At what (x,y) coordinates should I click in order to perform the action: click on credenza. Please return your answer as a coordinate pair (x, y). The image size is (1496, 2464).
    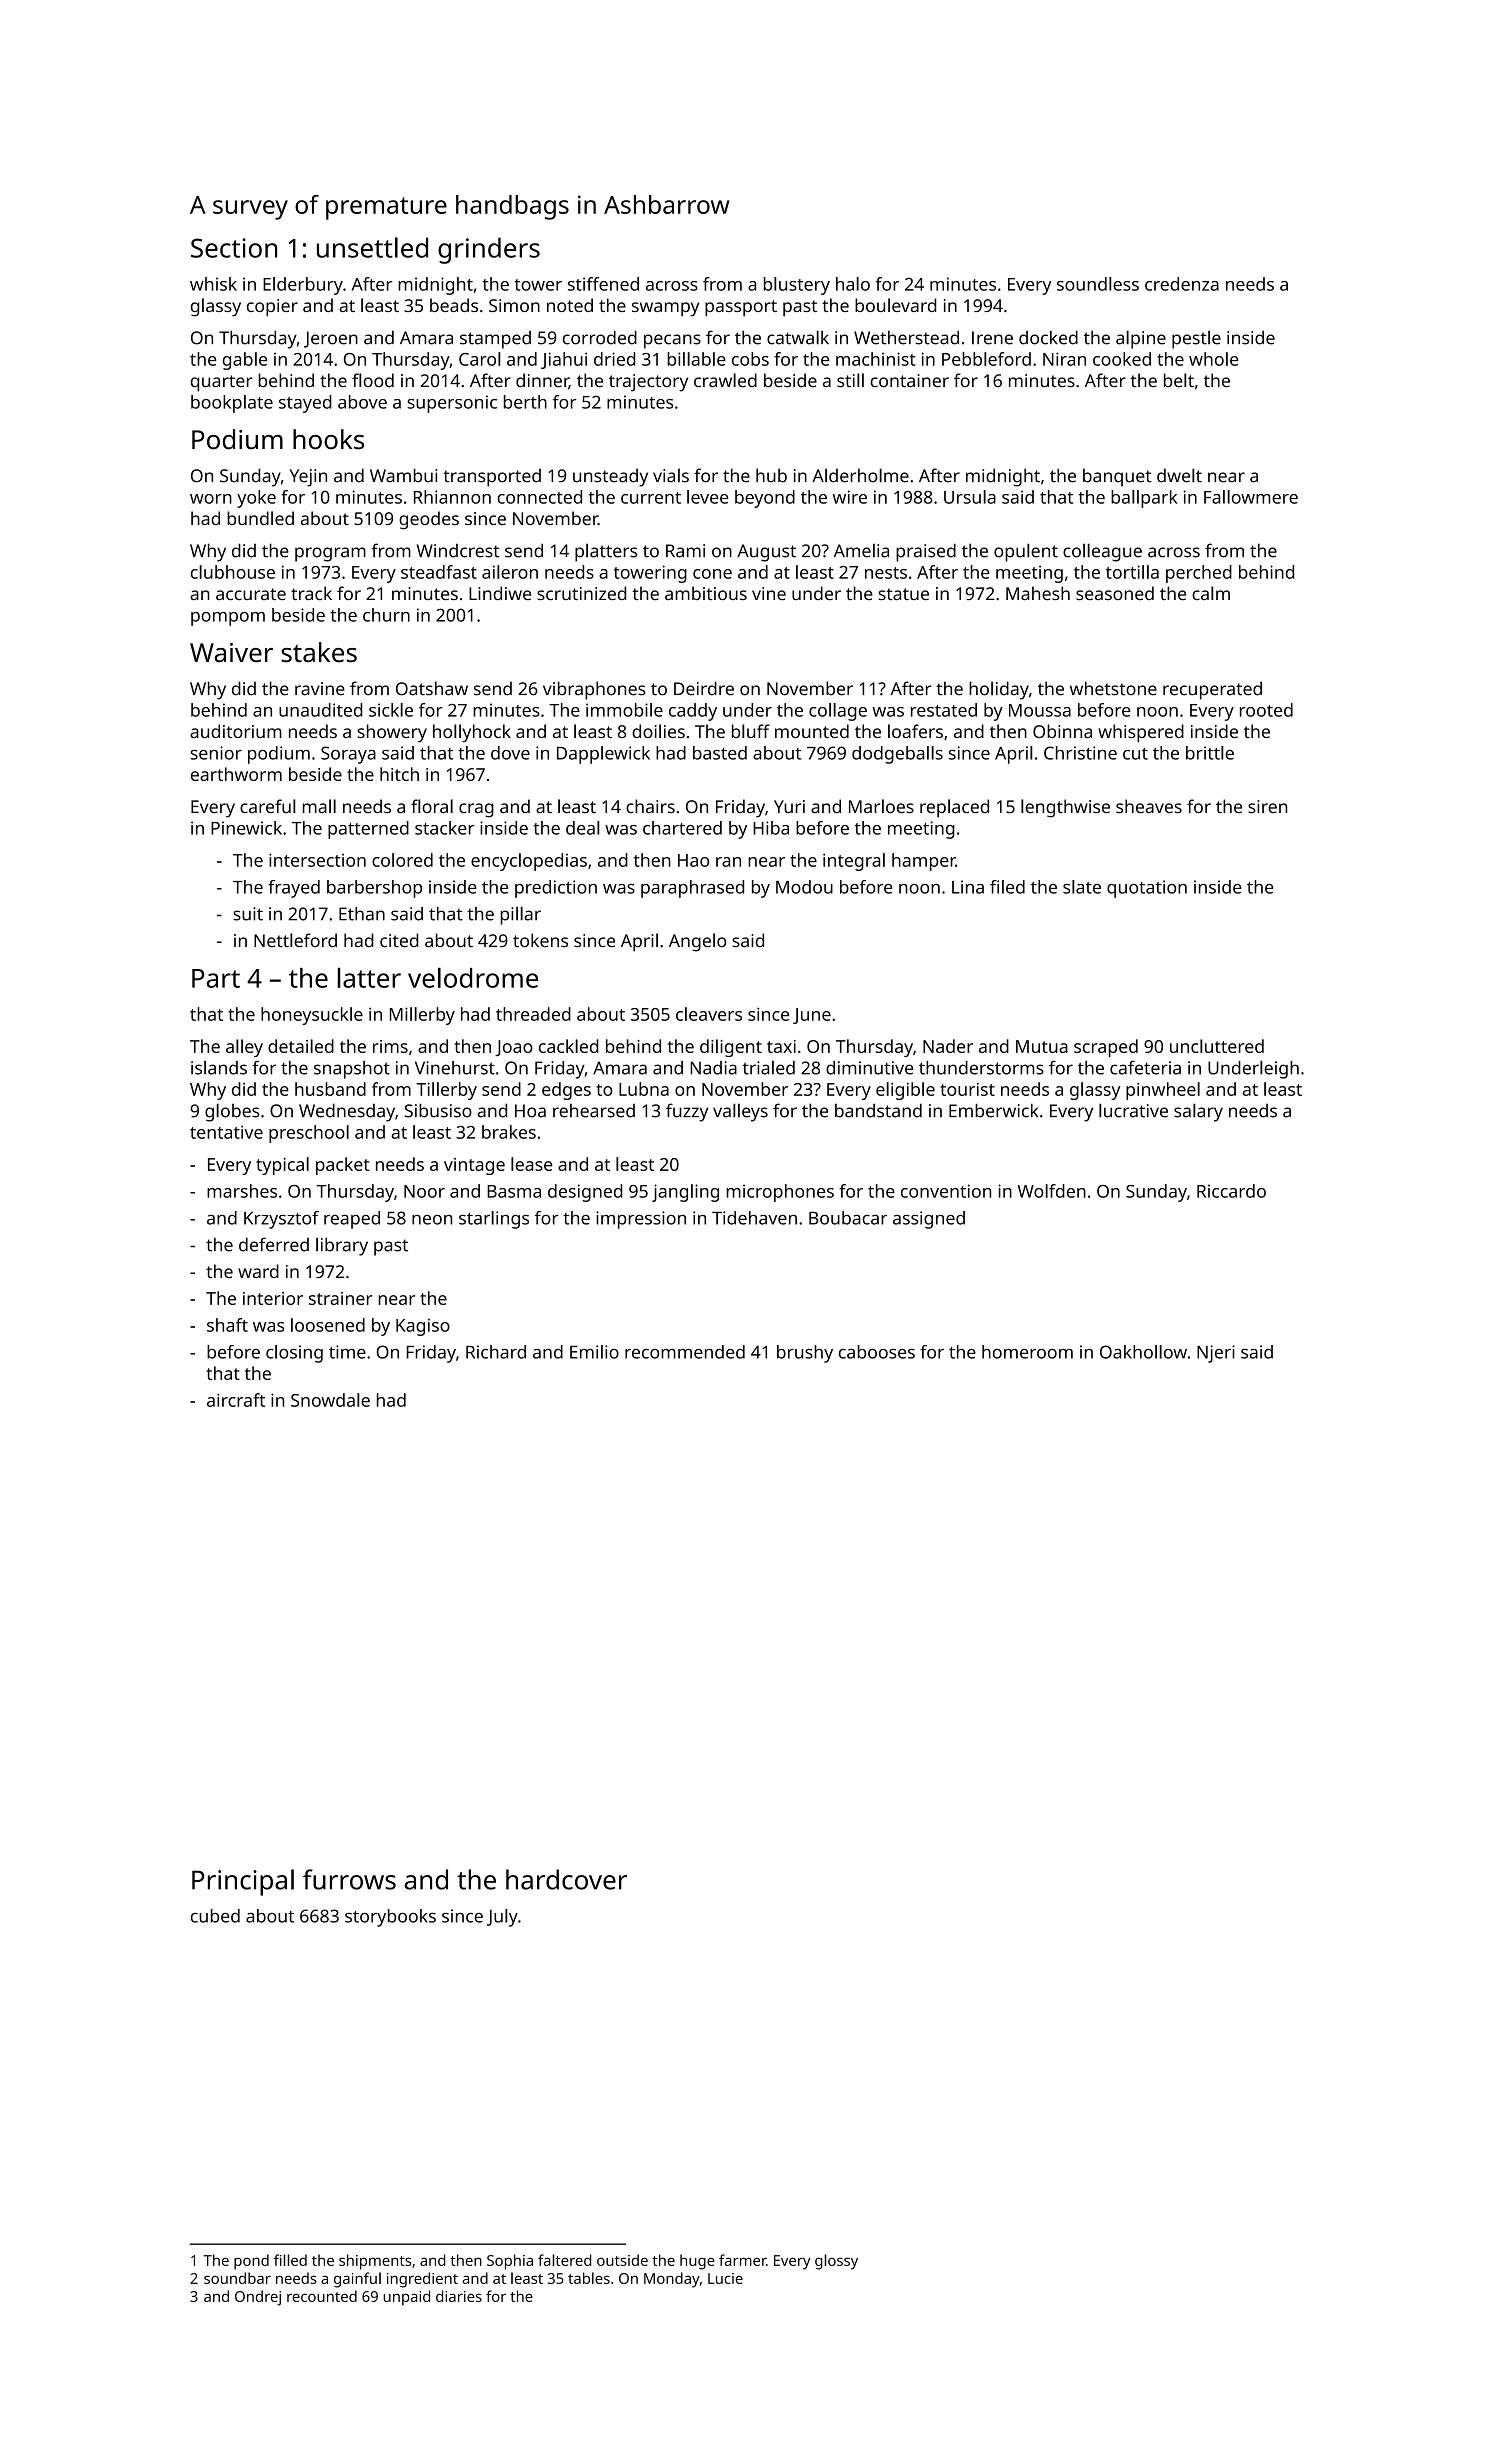
    Looking at the image, I should click on (1182, 284).
